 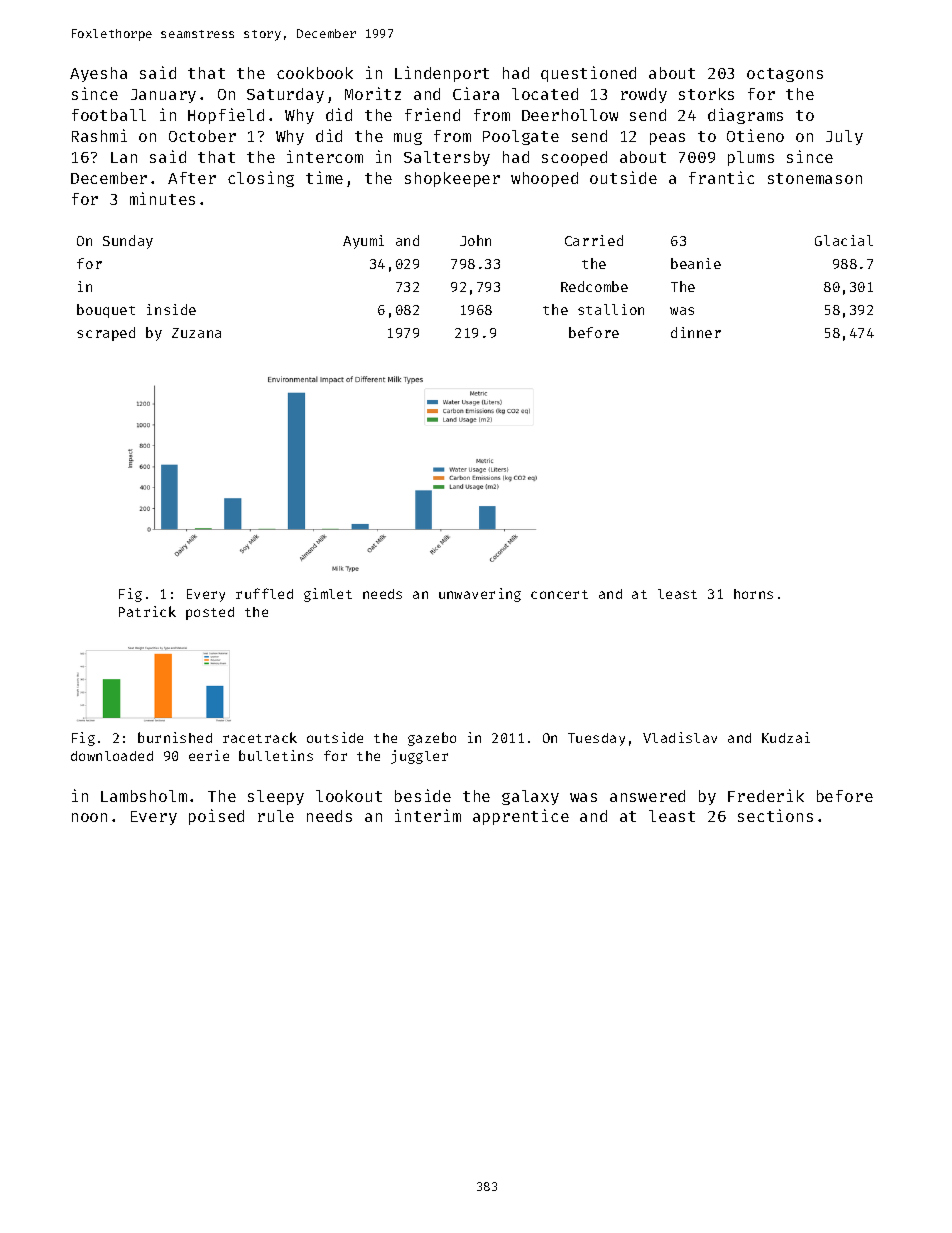 What do you see at coordinates (175, 737) in the screenshot?
I see `burnished` at bounding box center [175, 737].
